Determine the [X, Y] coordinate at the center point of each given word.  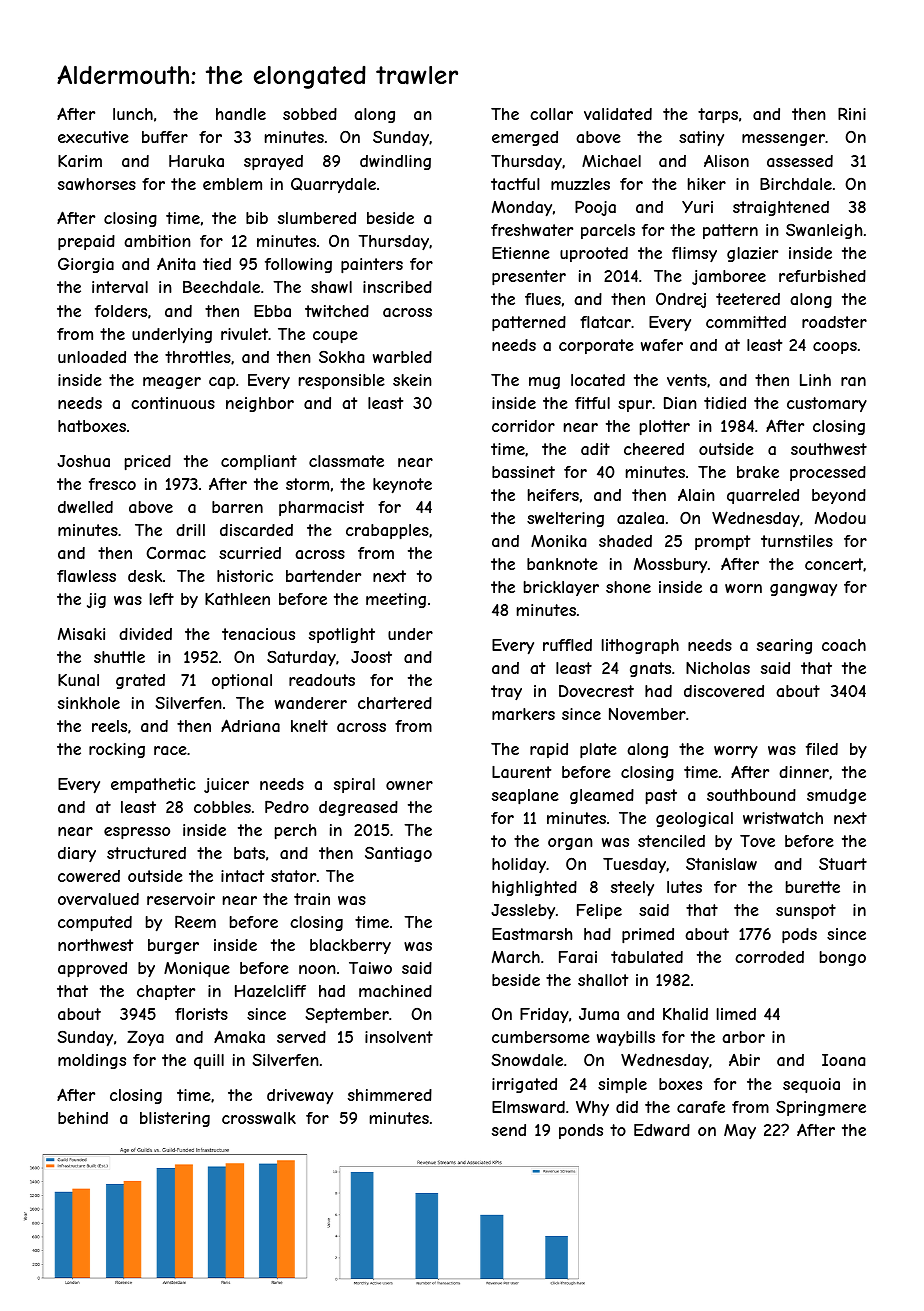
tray [506, 692]
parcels [608, 231]
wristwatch [783, 818]
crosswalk [259, 1118]
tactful [515, 184]
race [170, 750]
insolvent [399, 1037]
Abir [744, 1060]
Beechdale [221, 287]
